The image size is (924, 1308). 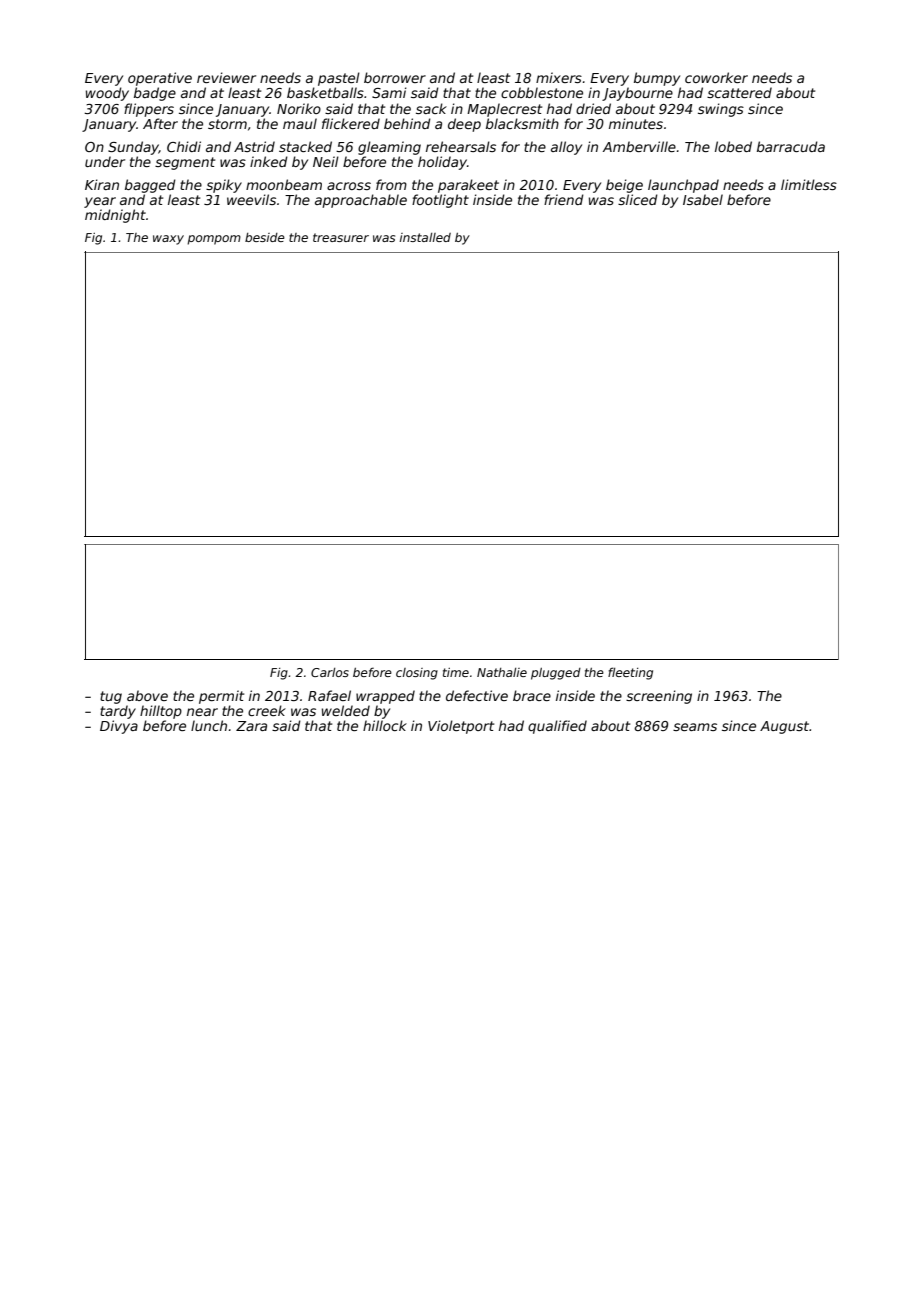 What do you see at coordinates (351, 123) in the document?
I see `flickered` at bounding box center [351, 123].
